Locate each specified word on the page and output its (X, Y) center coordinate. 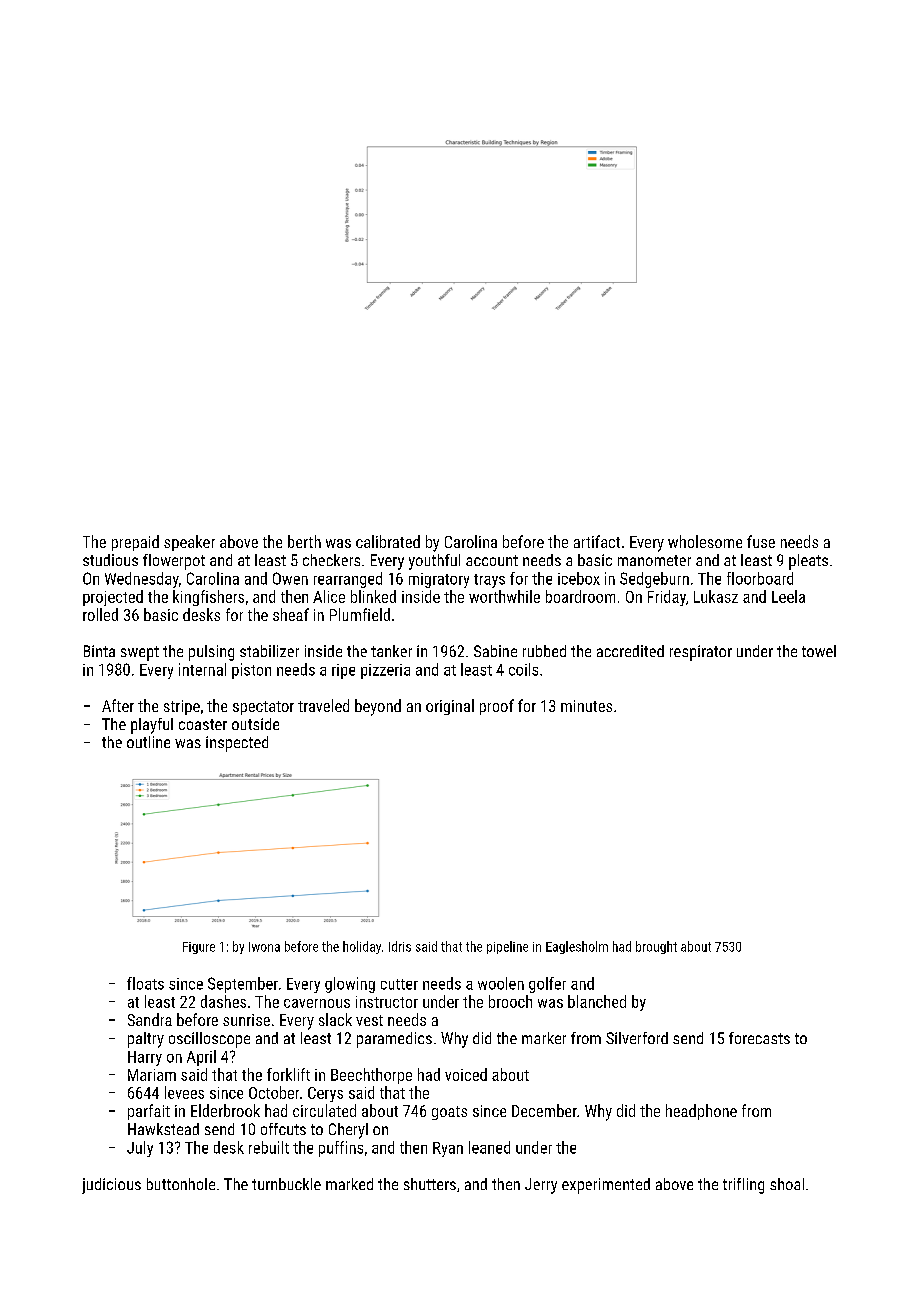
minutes (586, 706)
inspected (237, 744)
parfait (149, 1112)
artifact (597, 541)
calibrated (388, 541)
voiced (466, 1074)
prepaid (135, 543)
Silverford (637, 1038)
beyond (378, 707)
